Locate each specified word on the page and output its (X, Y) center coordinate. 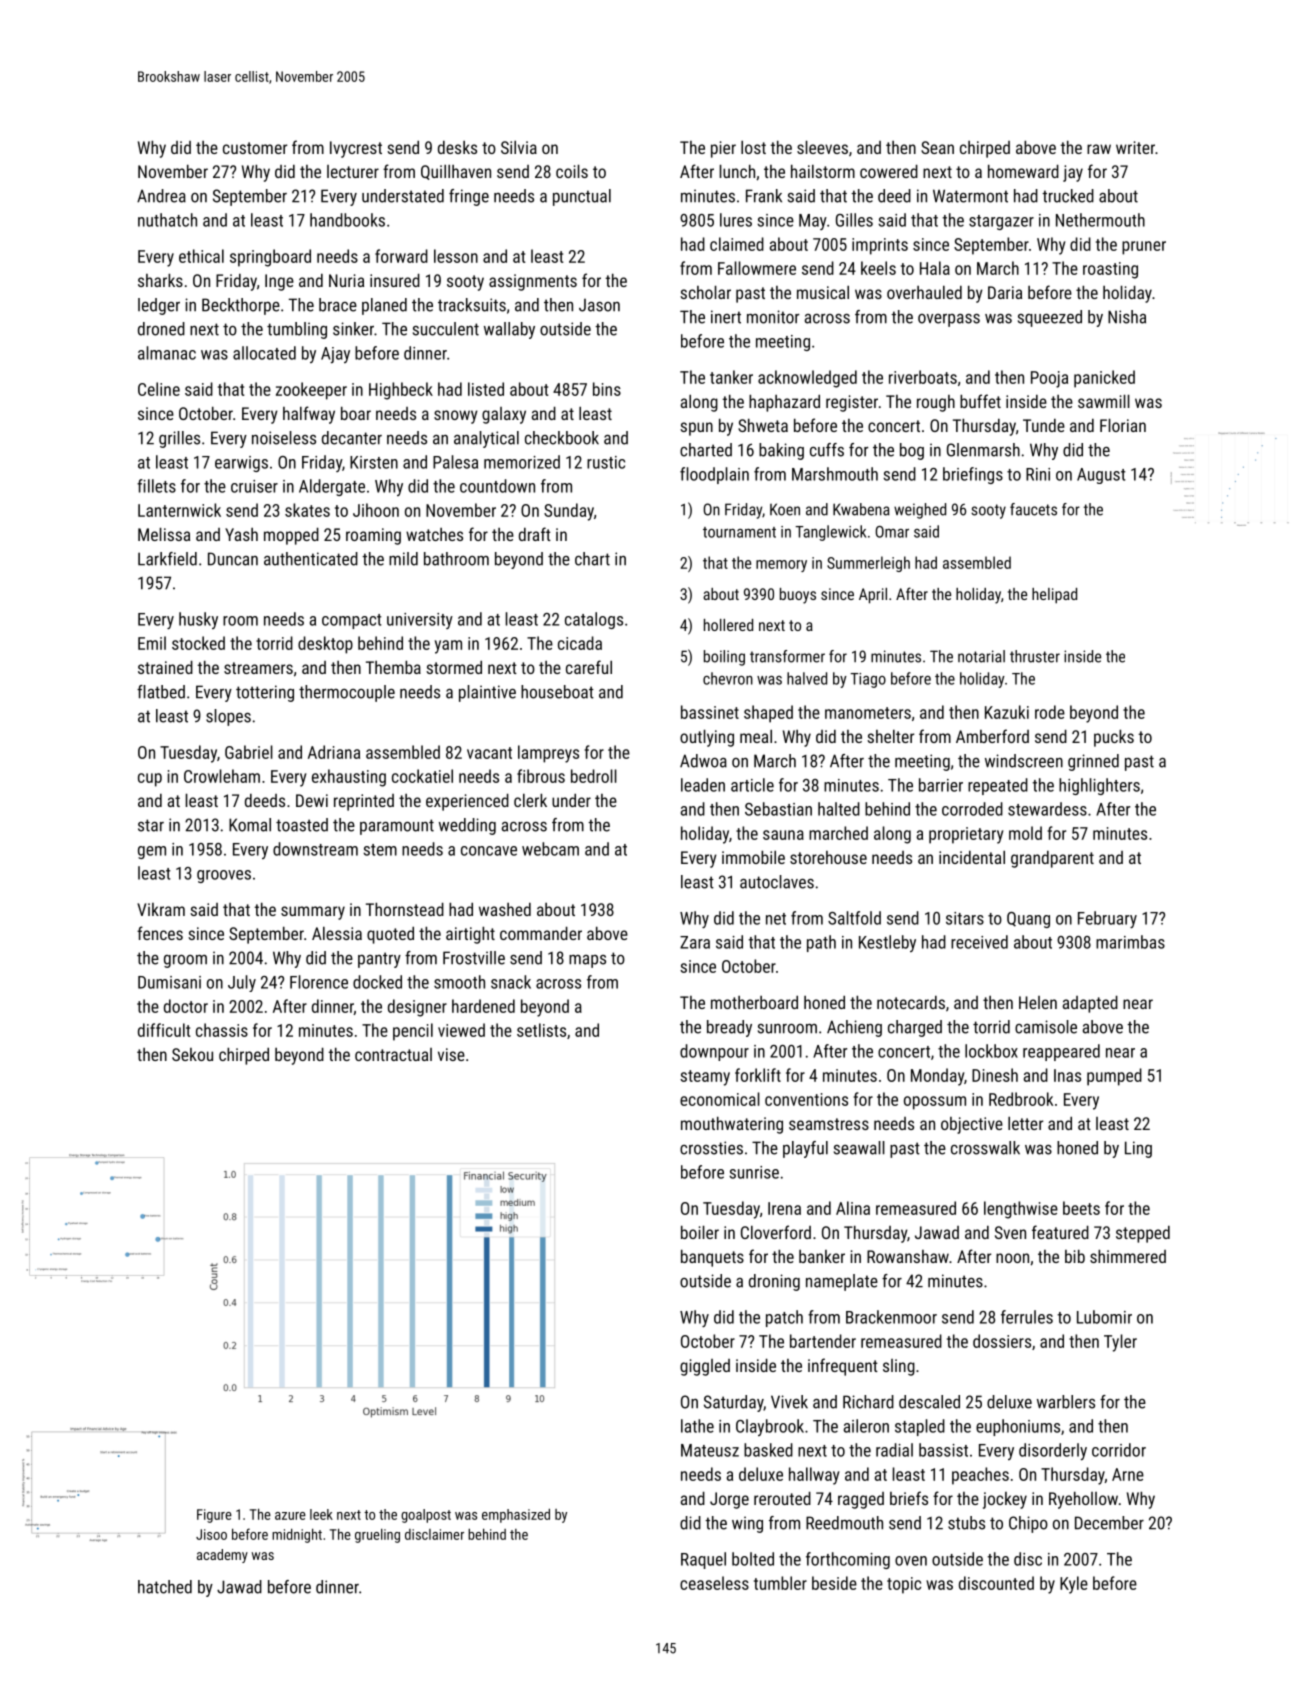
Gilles (854, 220)
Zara (695, 942)
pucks (1114, 738)
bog (912, 451)
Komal (250, 825)
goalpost (426, 1516)
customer (255, 148)
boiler (700, 1232)
